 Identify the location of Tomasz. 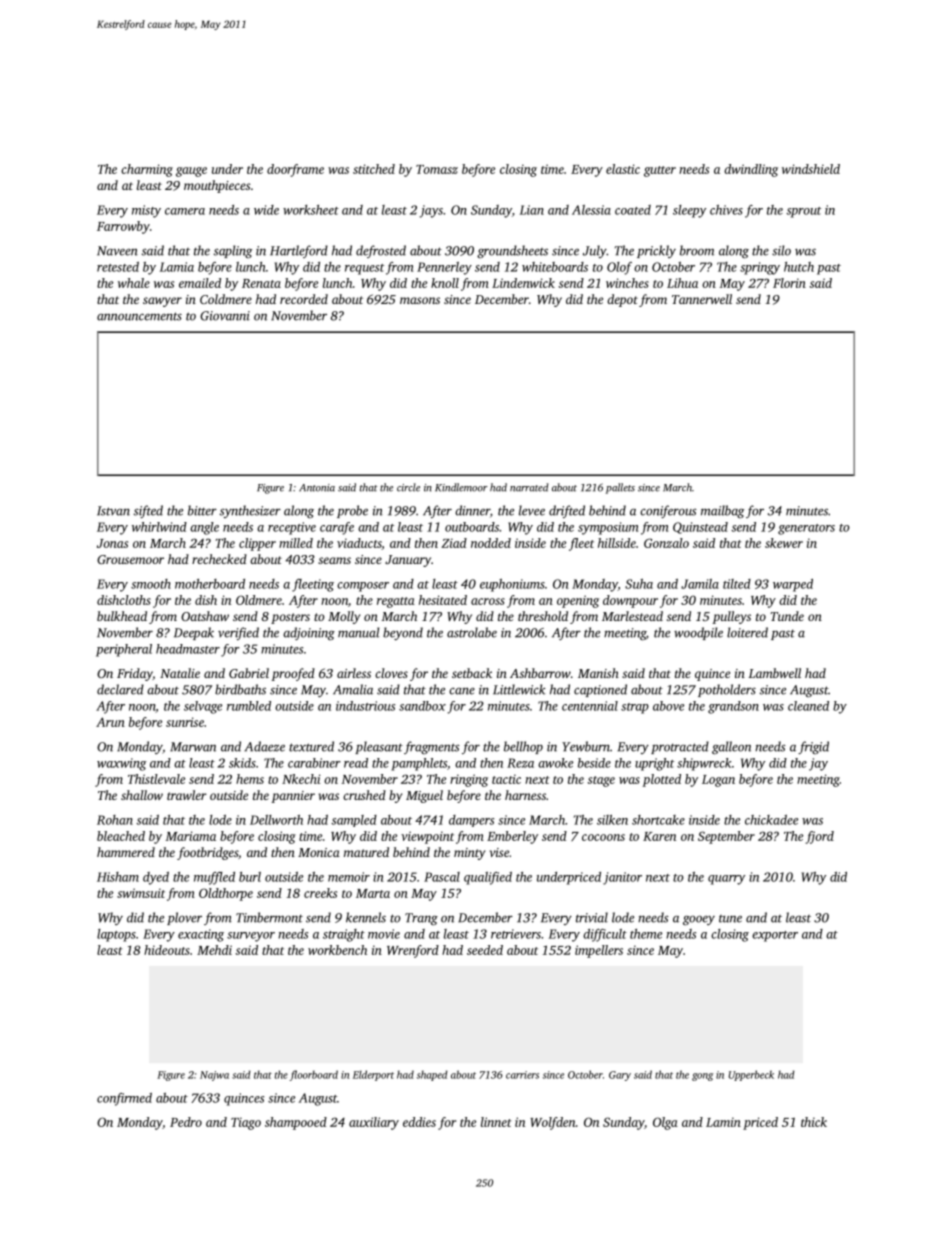
(437, 169).
